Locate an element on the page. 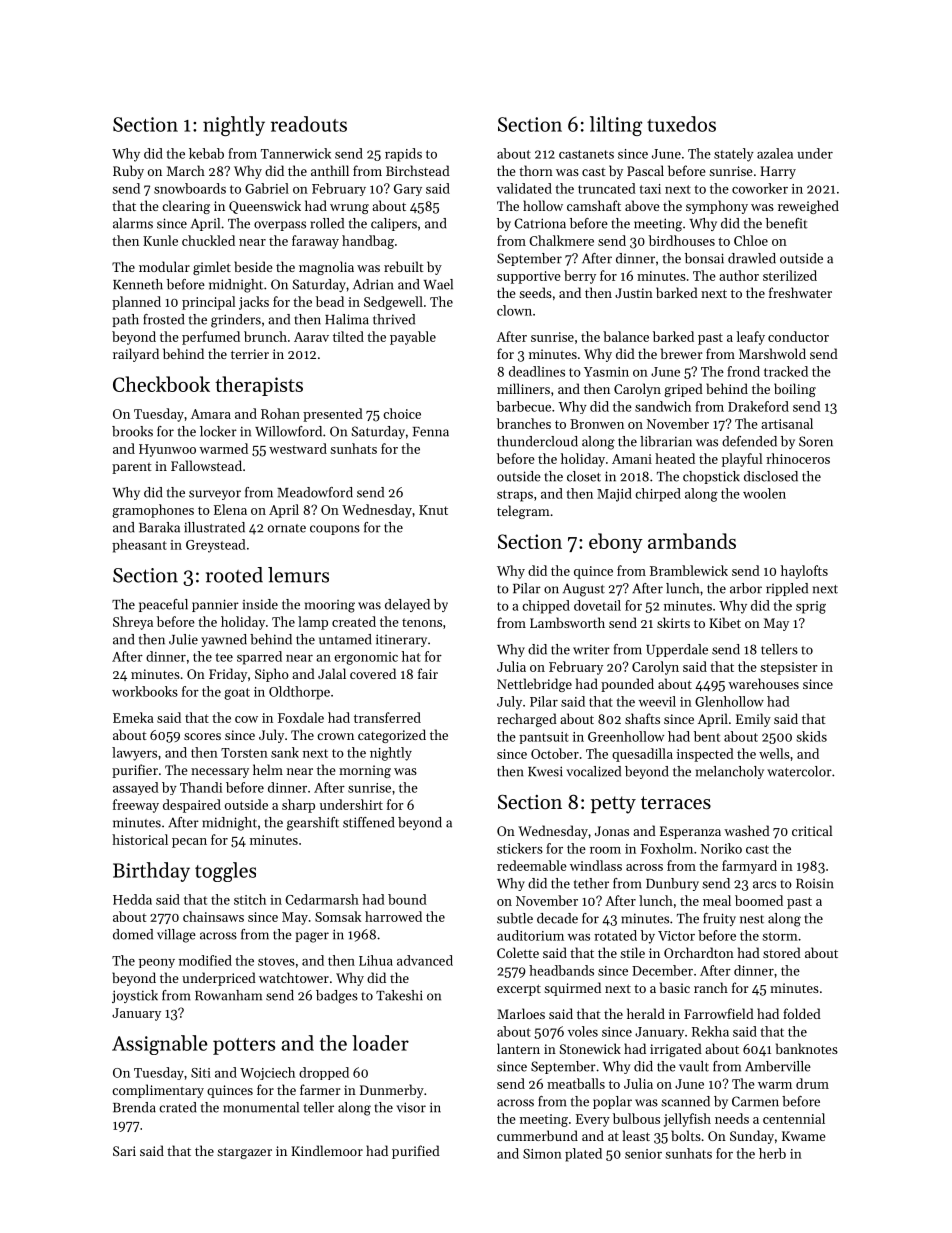  excerpt is located at coordinates (519, 990).
